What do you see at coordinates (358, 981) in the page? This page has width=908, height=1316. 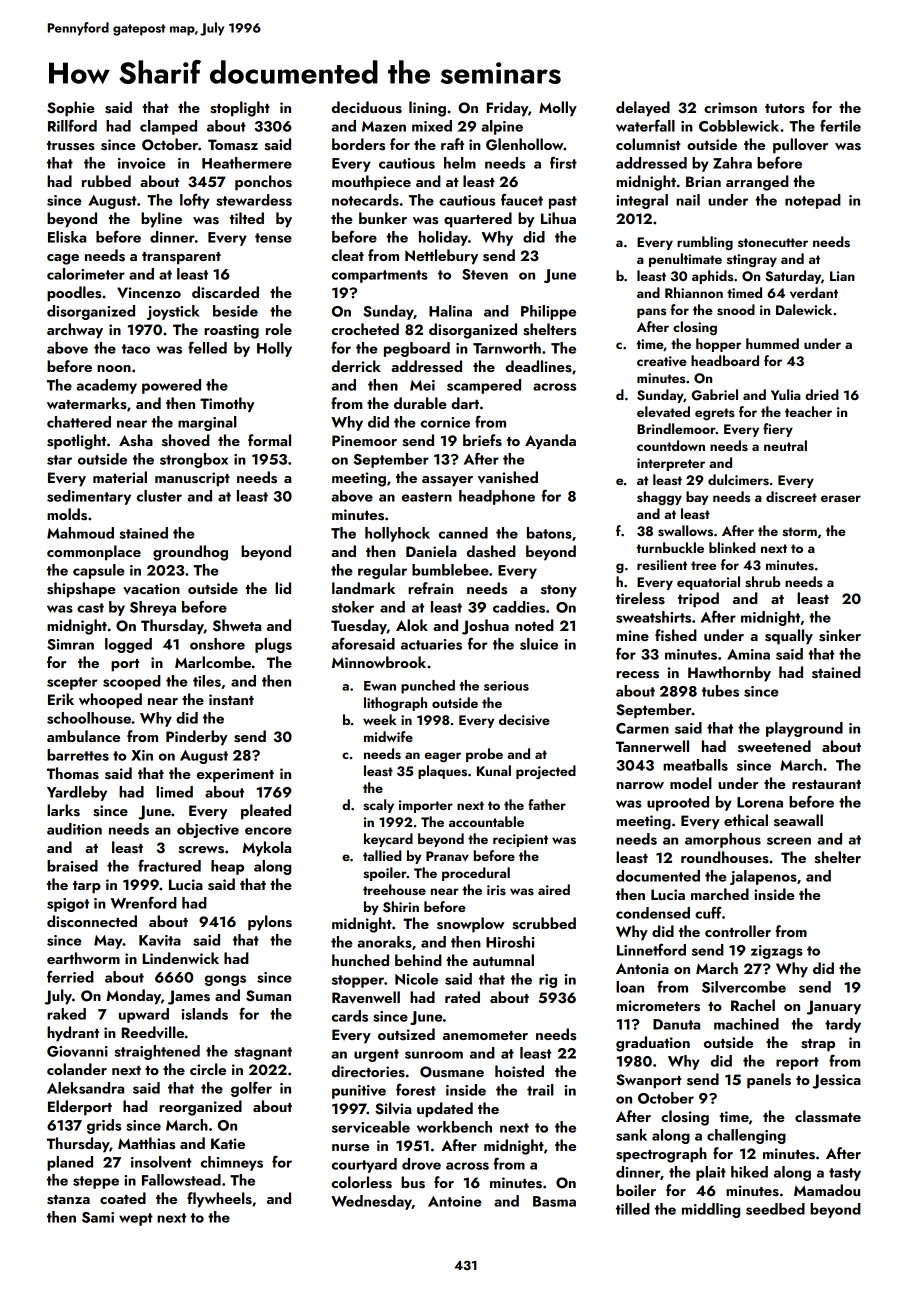 I see `stopper` at bounding box center [358, 981].
